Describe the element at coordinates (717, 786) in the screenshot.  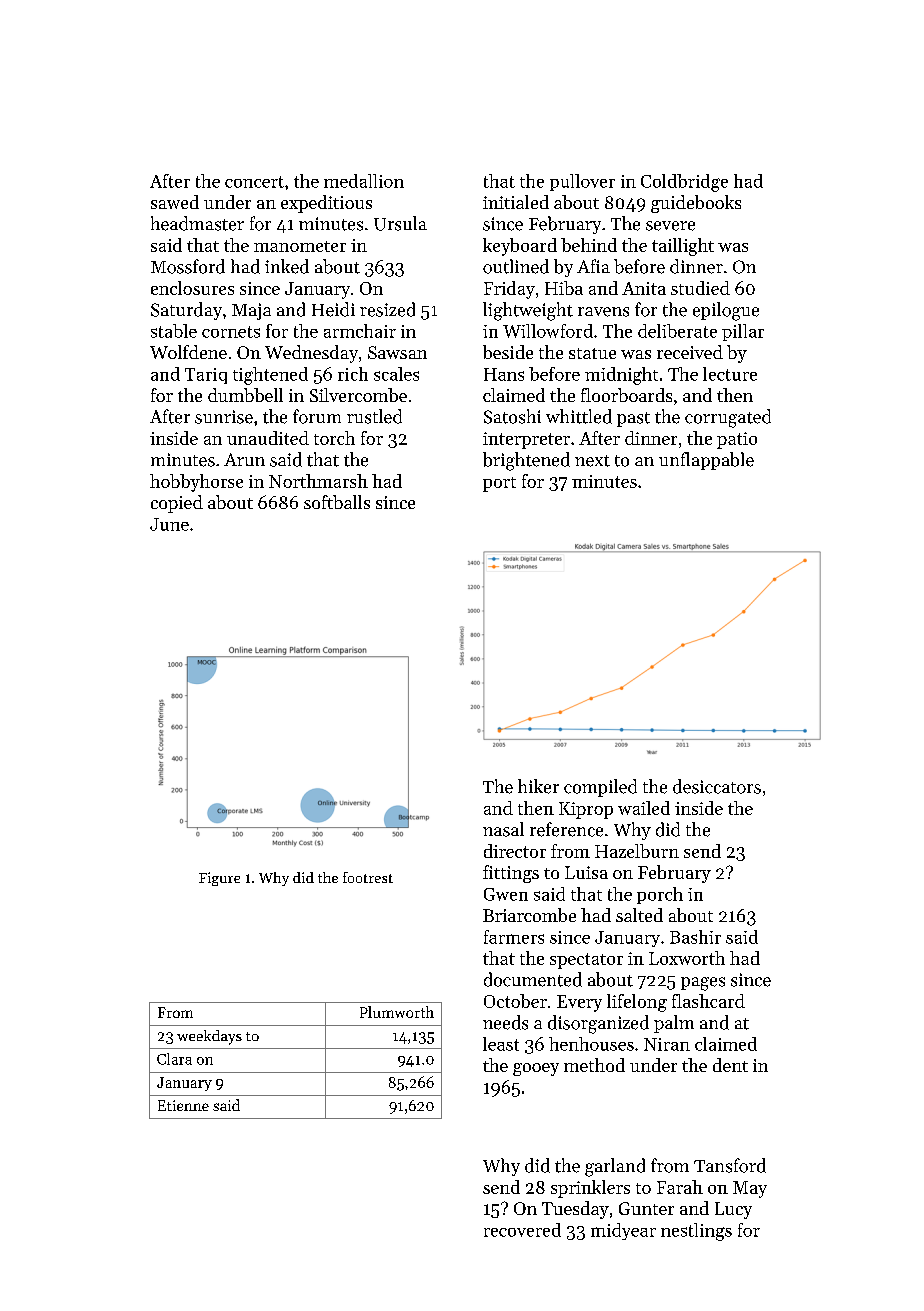
I see `desiccators` at that location.
